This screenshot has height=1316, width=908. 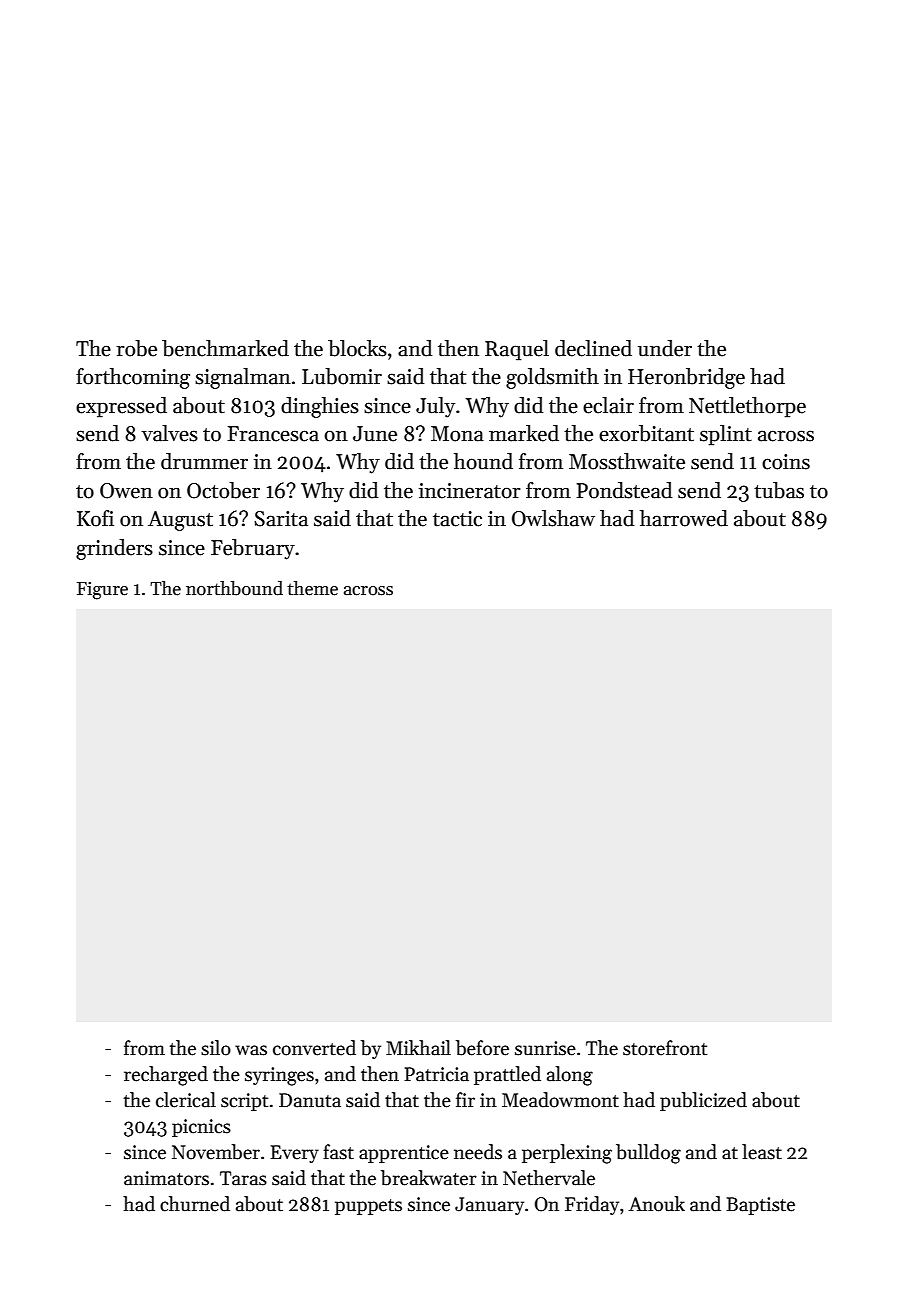 I want to click on harrowed, so click(x=684, y=518).
